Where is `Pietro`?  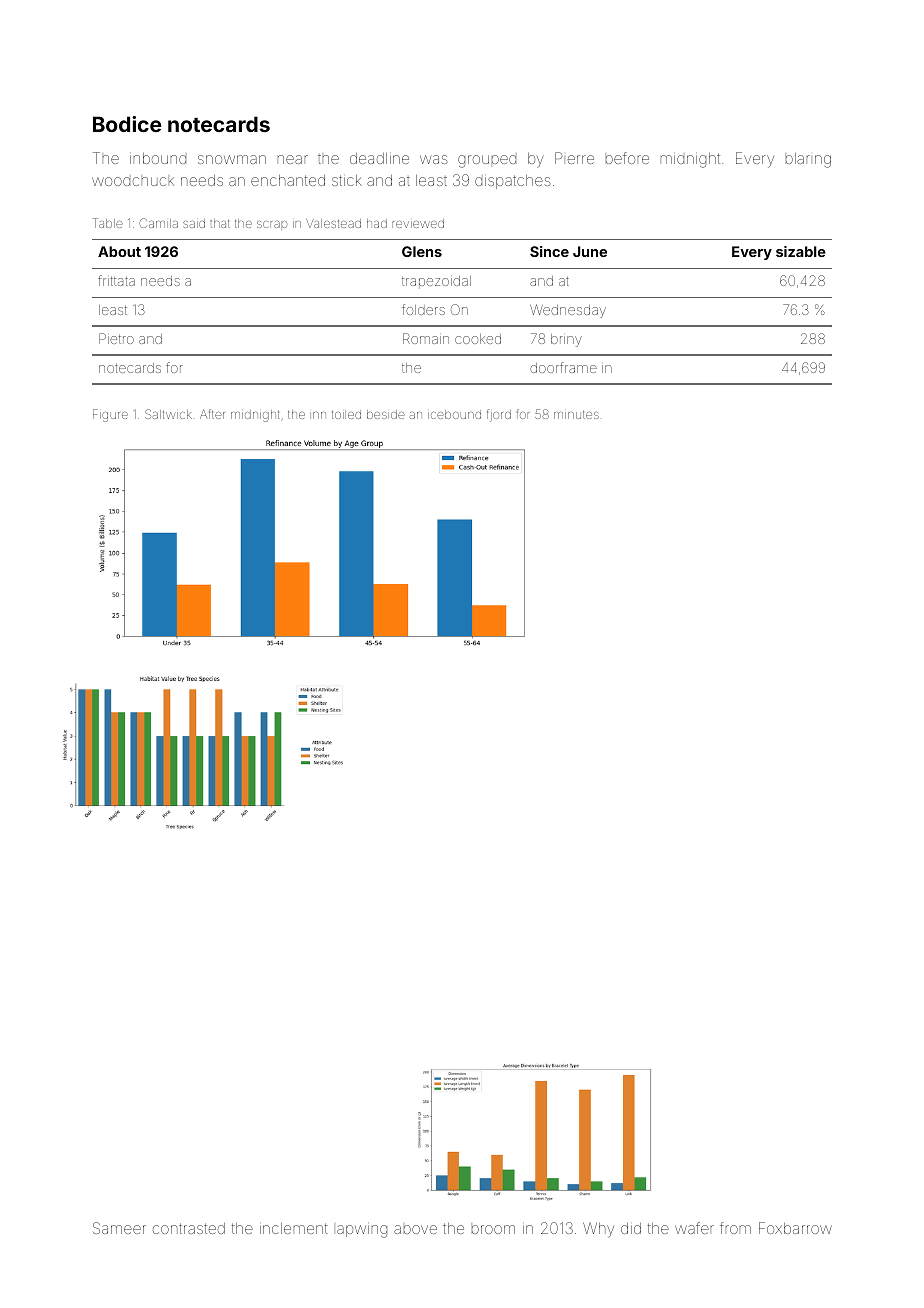
Pietro is located at coordinates (116, 338).
